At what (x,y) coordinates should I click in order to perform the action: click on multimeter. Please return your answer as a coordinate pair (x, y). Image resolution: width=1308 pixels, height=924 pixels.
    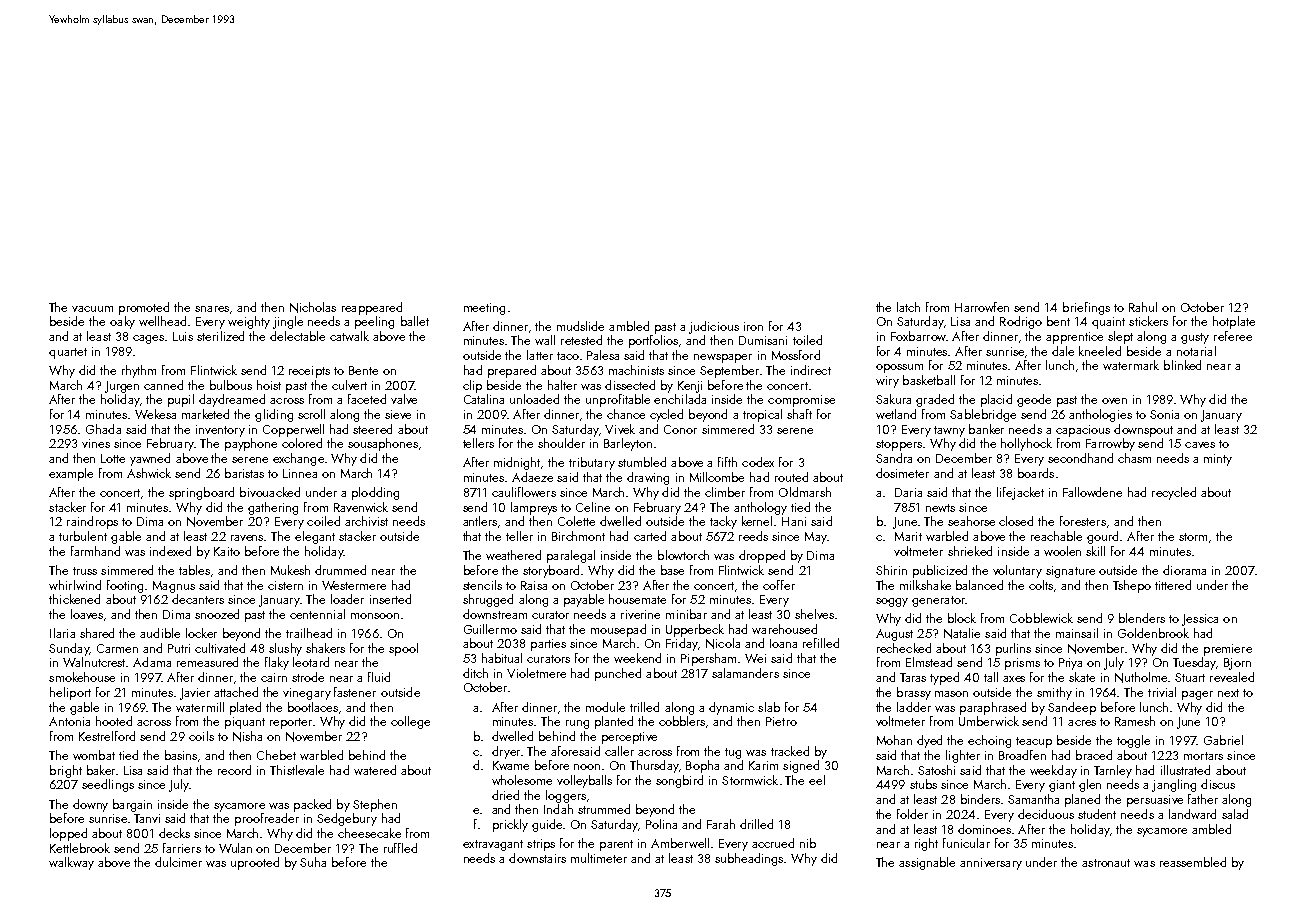
    Looking at the image, I should click on (599, 858).
